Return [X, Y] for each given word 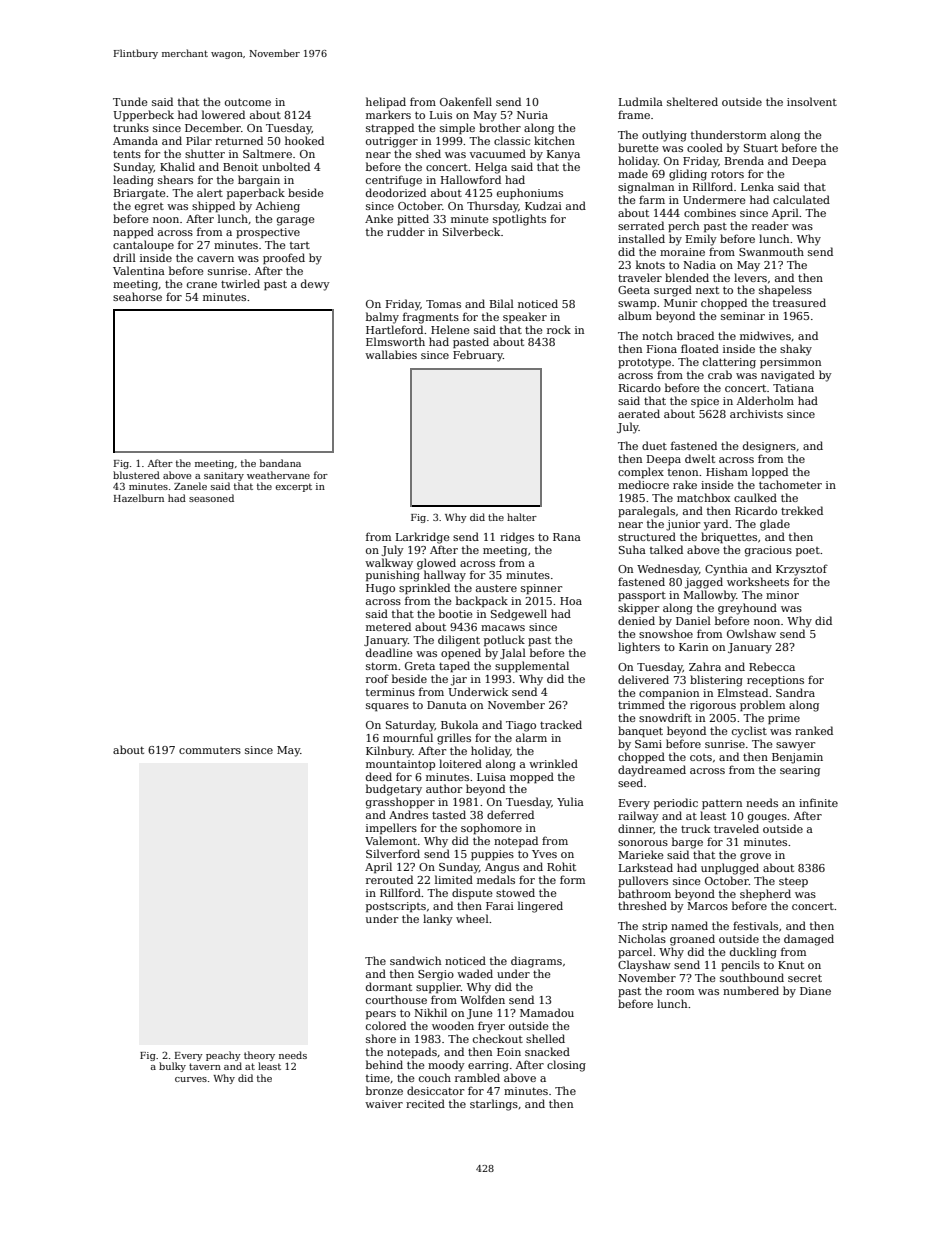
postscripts [396, 907]
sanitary [224, 476]
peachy [223, 1056]
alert [210, 192]
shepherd [765, 895]
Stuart [761, 148]
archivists [756, 413]
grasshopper [400, 803]
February [478, 356]
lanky [438, 920]
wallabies [391, 354]
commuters [210, 750]
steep [793, 882]
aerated [639, 413]
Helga [491, 168]
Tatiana [793, 388]
